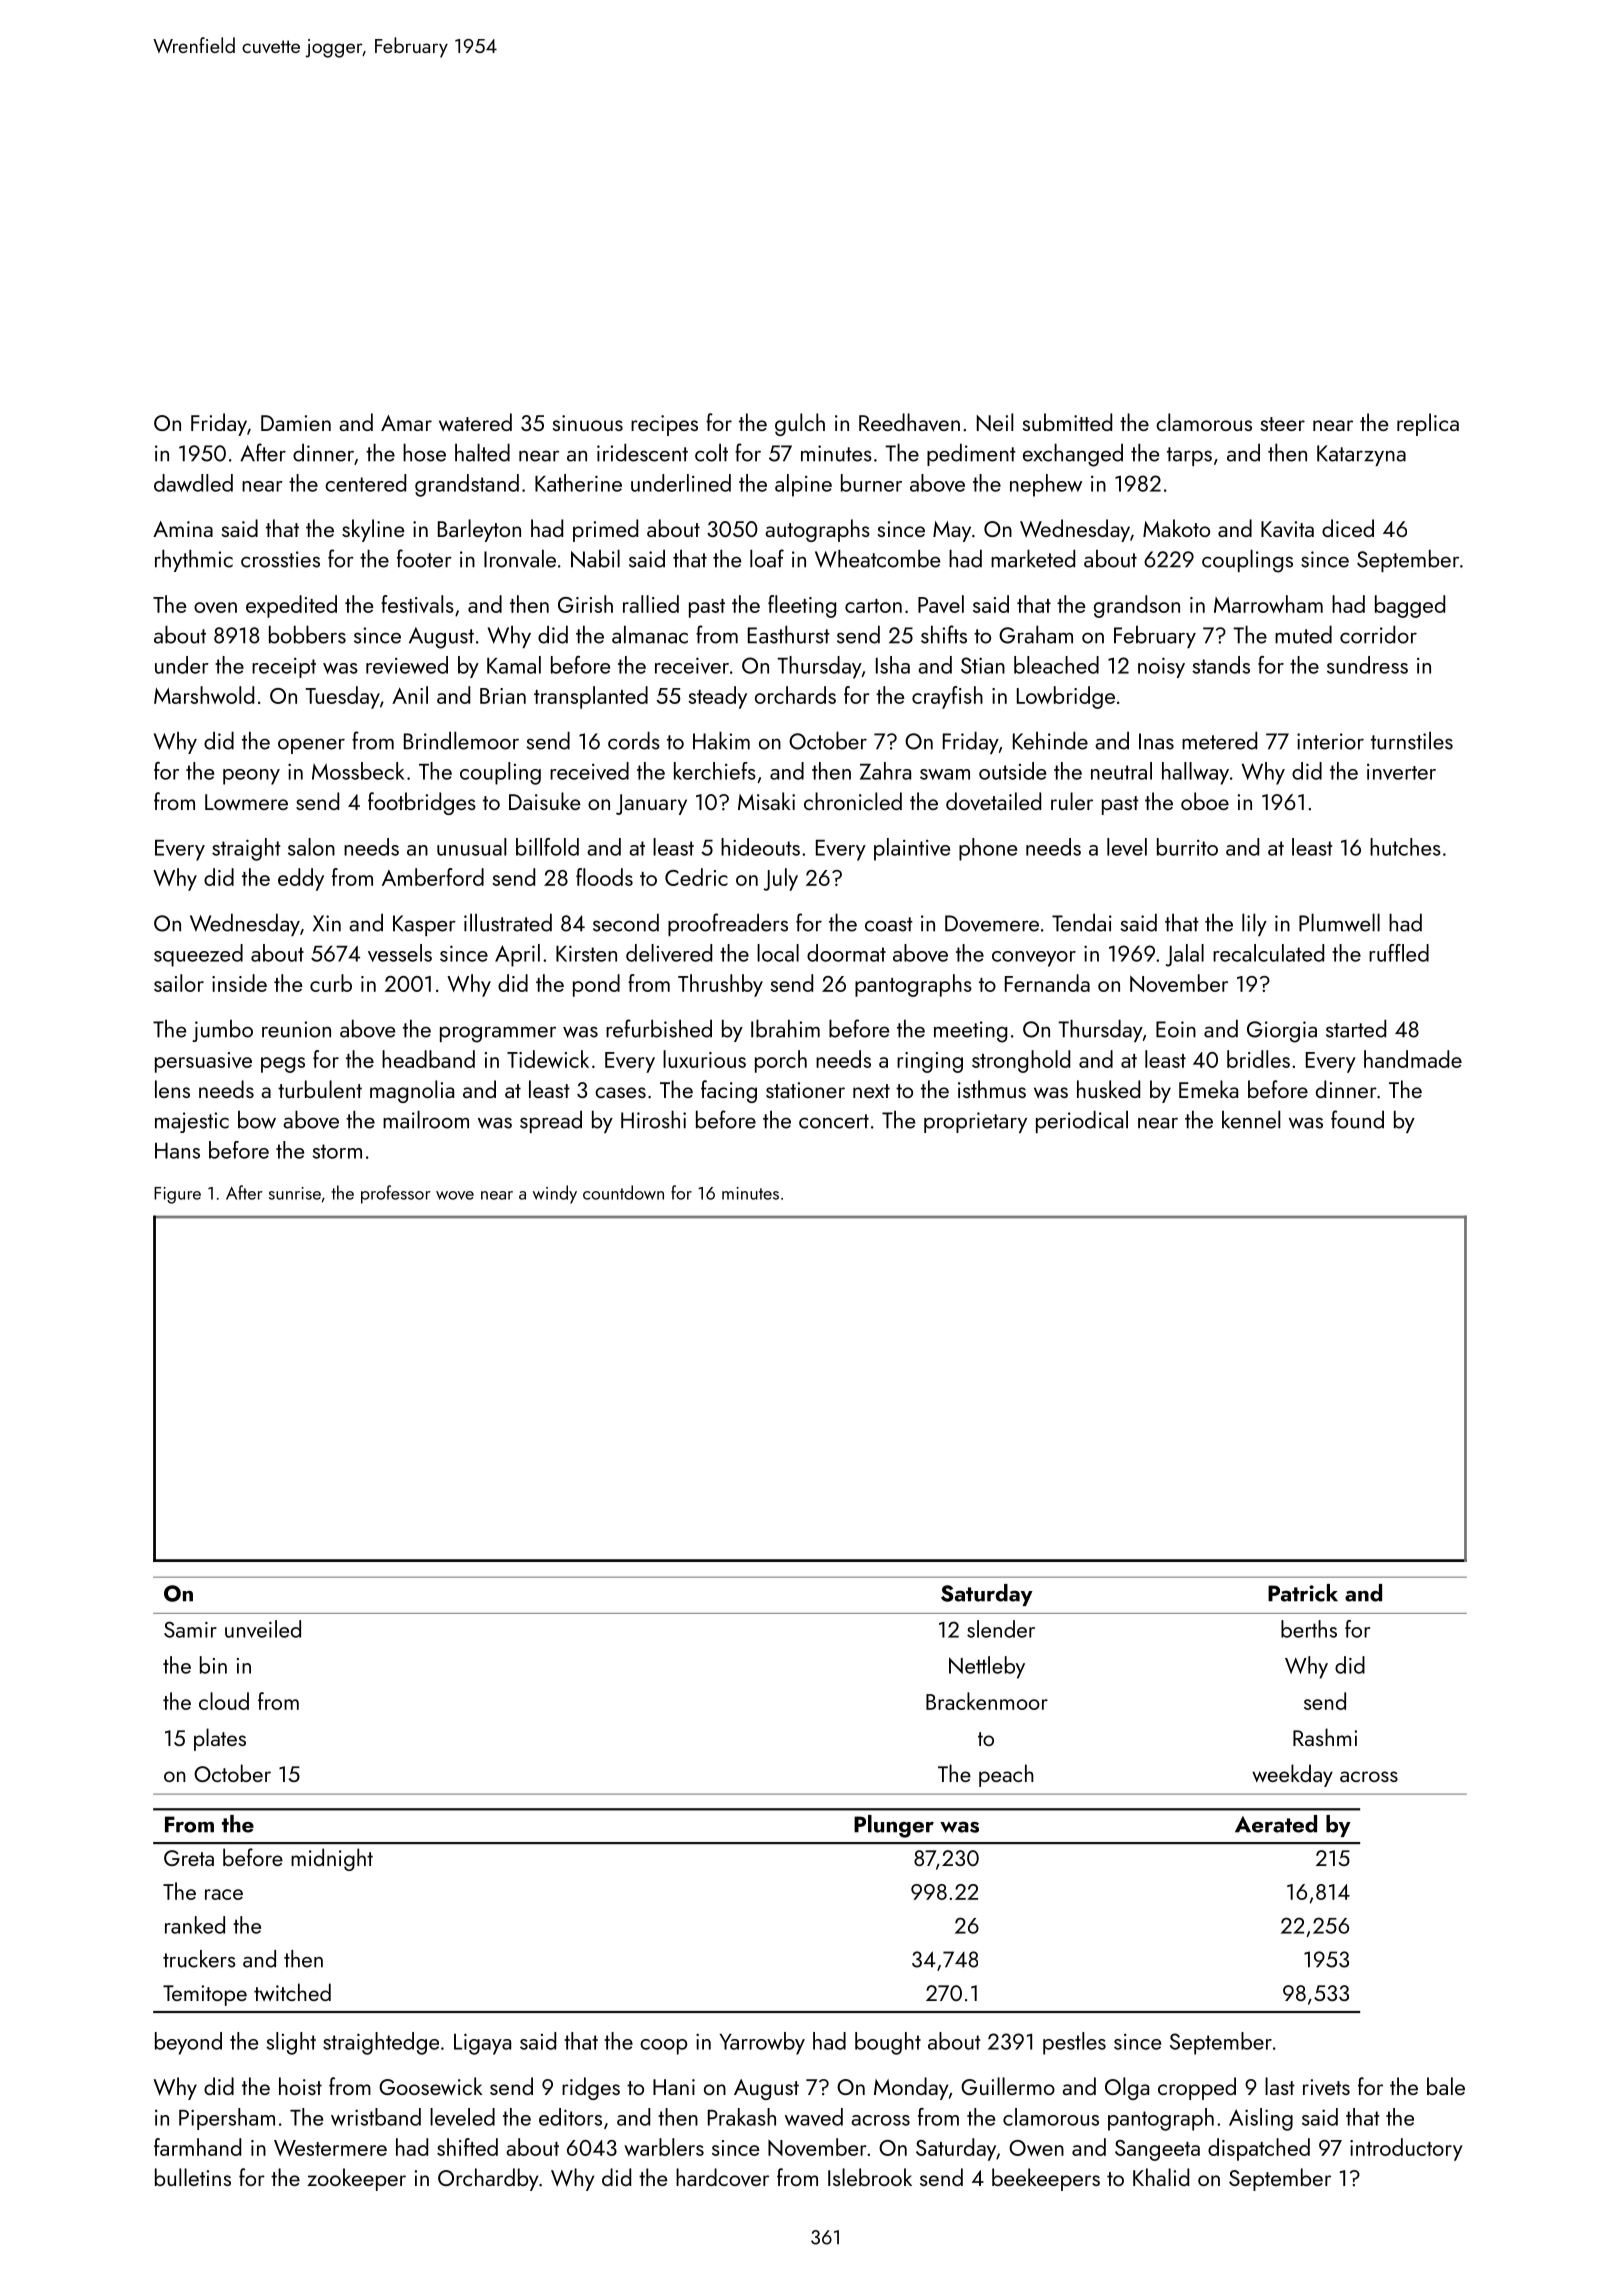 The height and width of the screenshot is (2292, 1620). I want to click on dawdled, so click(193, 483).
